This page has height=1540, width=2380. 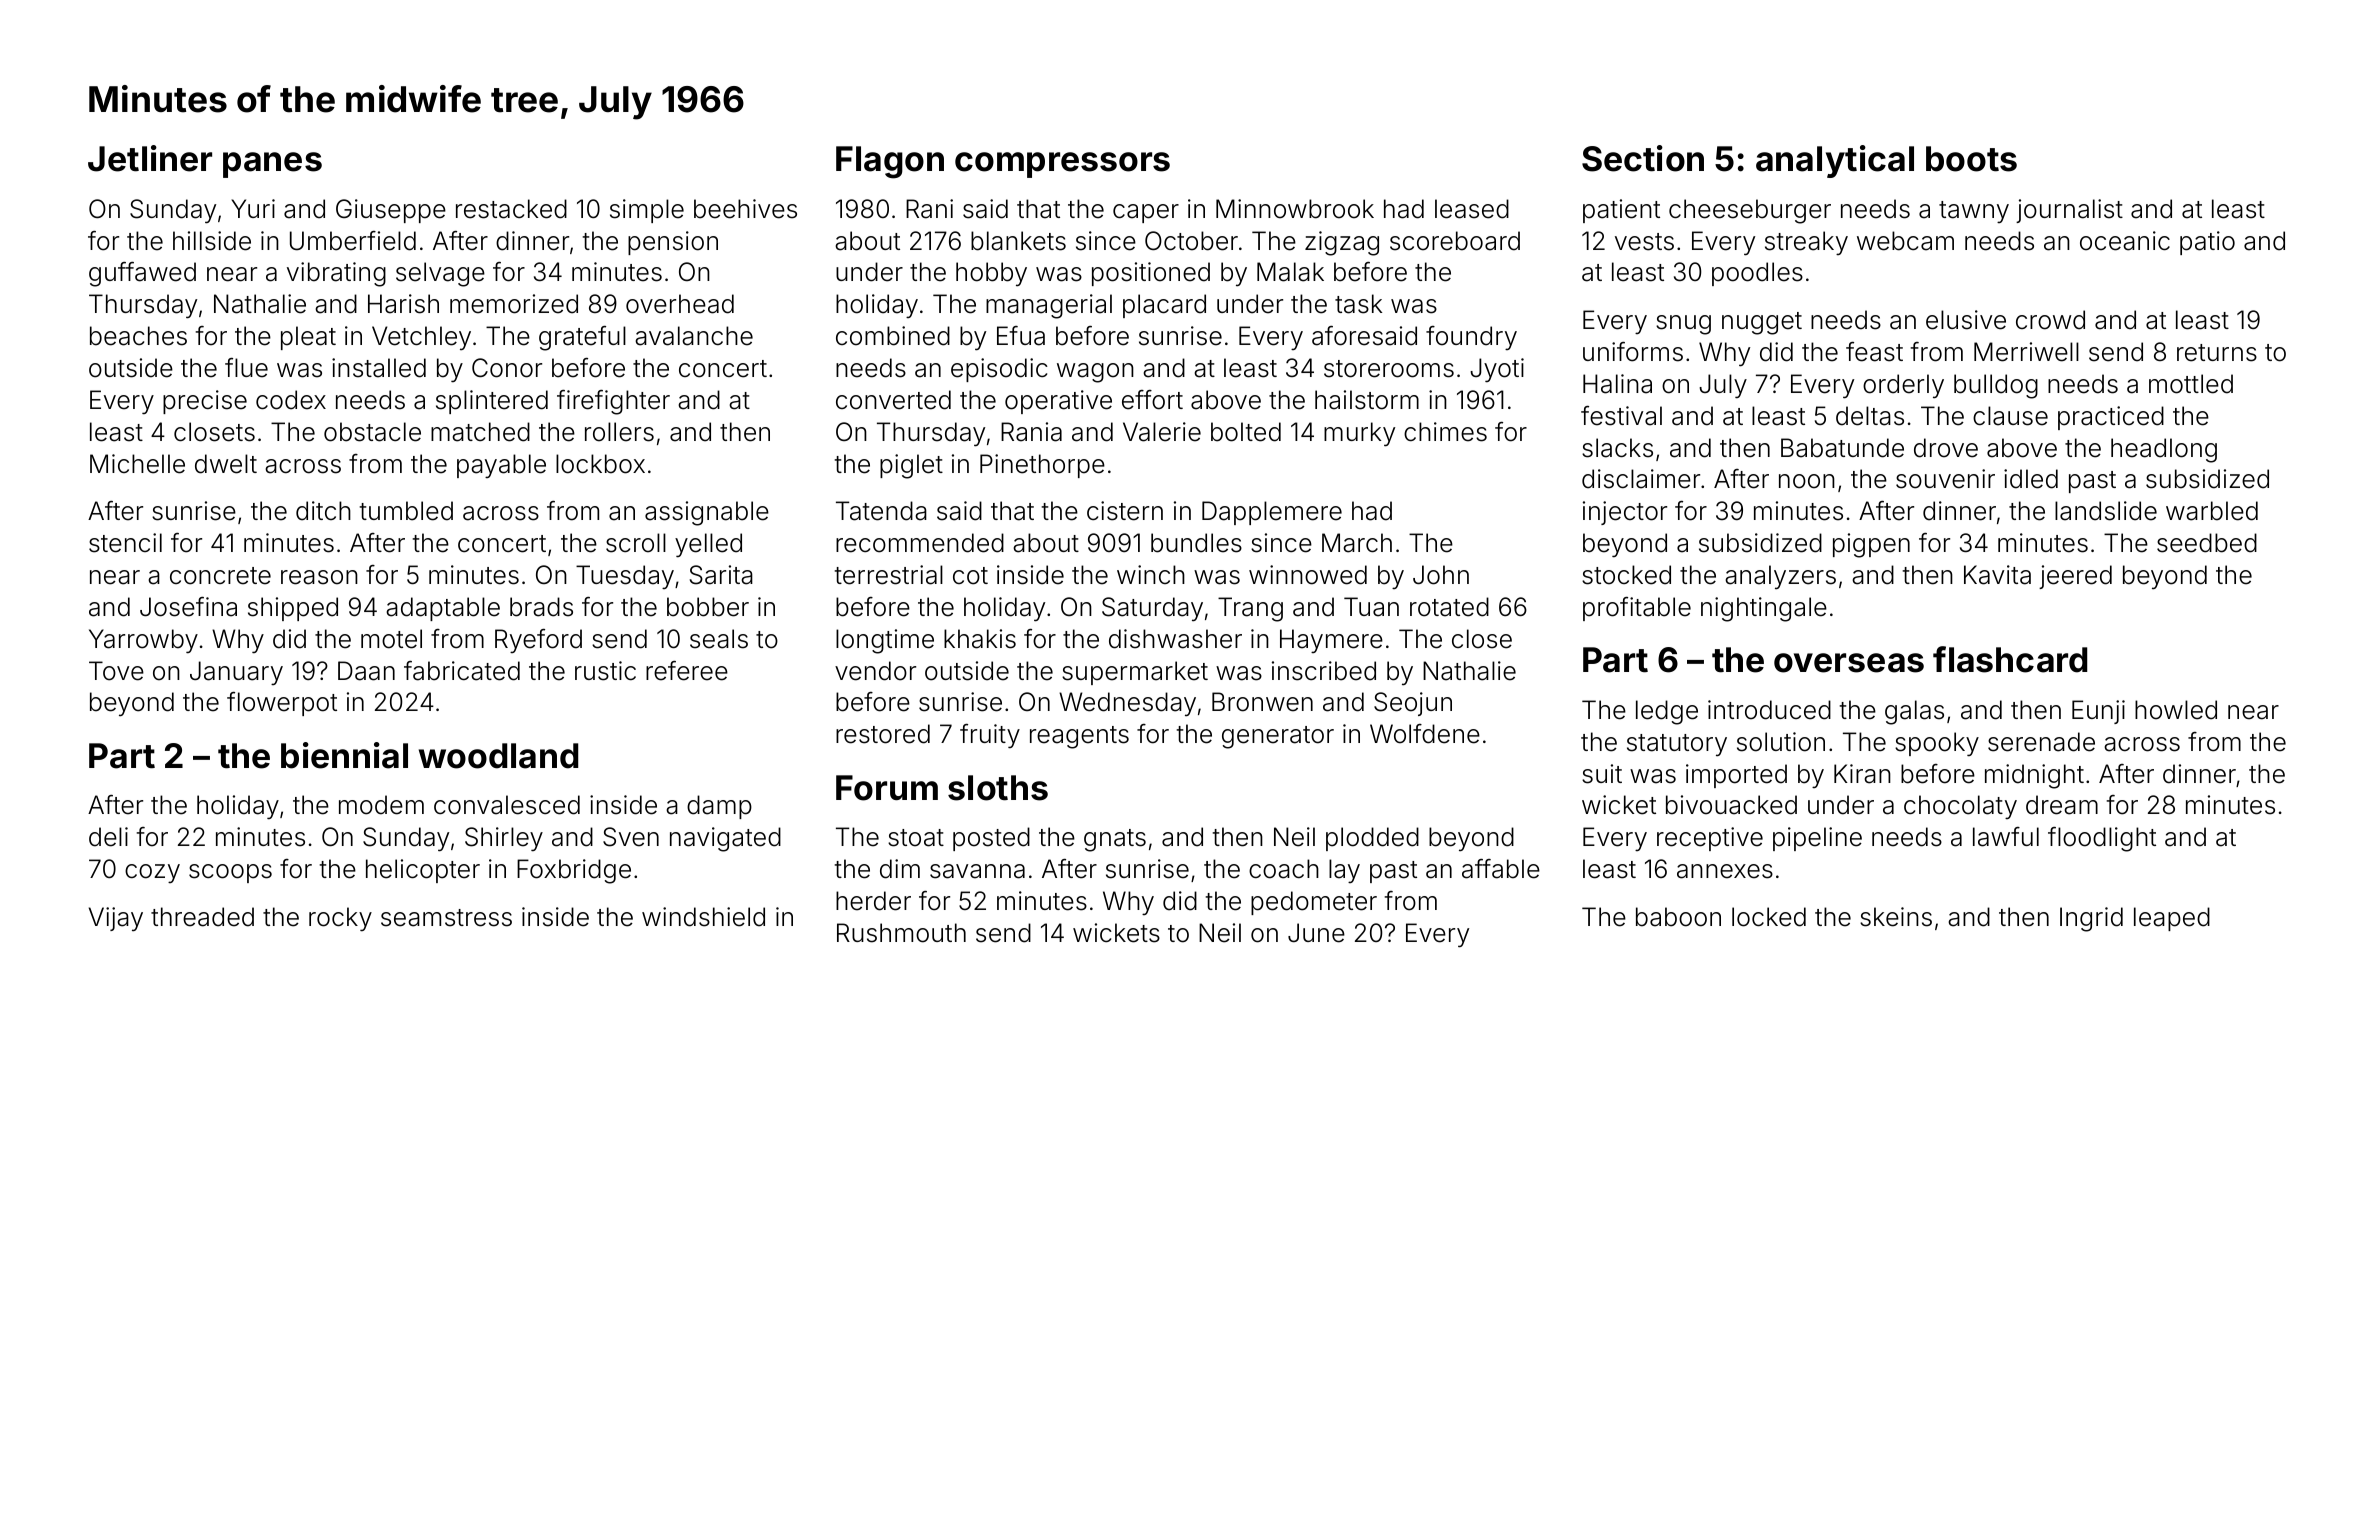 What do you see at coordinates (2026, 352) in the page?
I see `Merriwell` at bounding box center [2026, 352].
